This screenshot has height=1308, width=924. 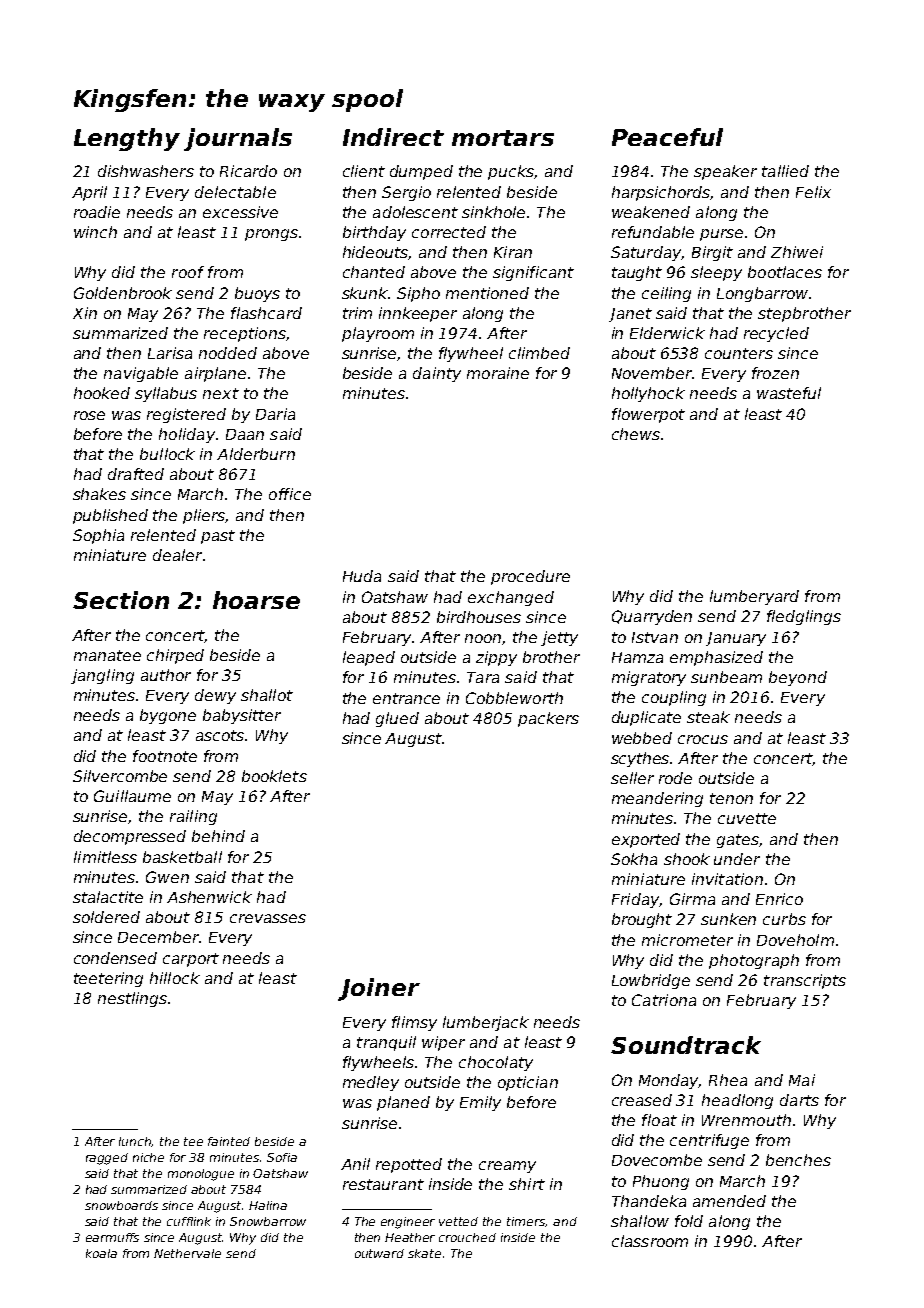 I want to click on lumberyard, so click(x=754, y=597).
